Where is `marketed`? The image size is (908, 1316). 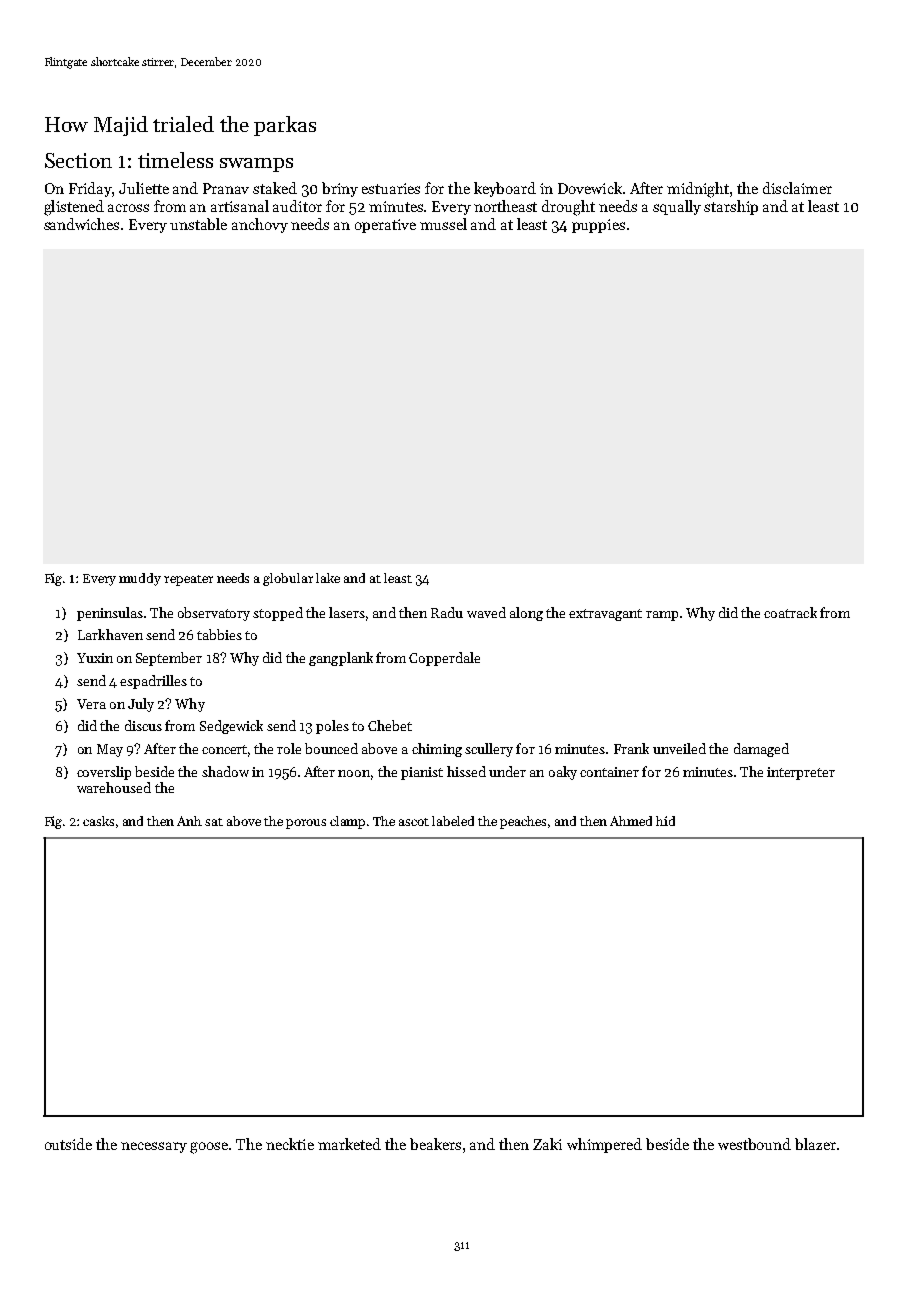
marketed is located at coordinates (349, 1144).
